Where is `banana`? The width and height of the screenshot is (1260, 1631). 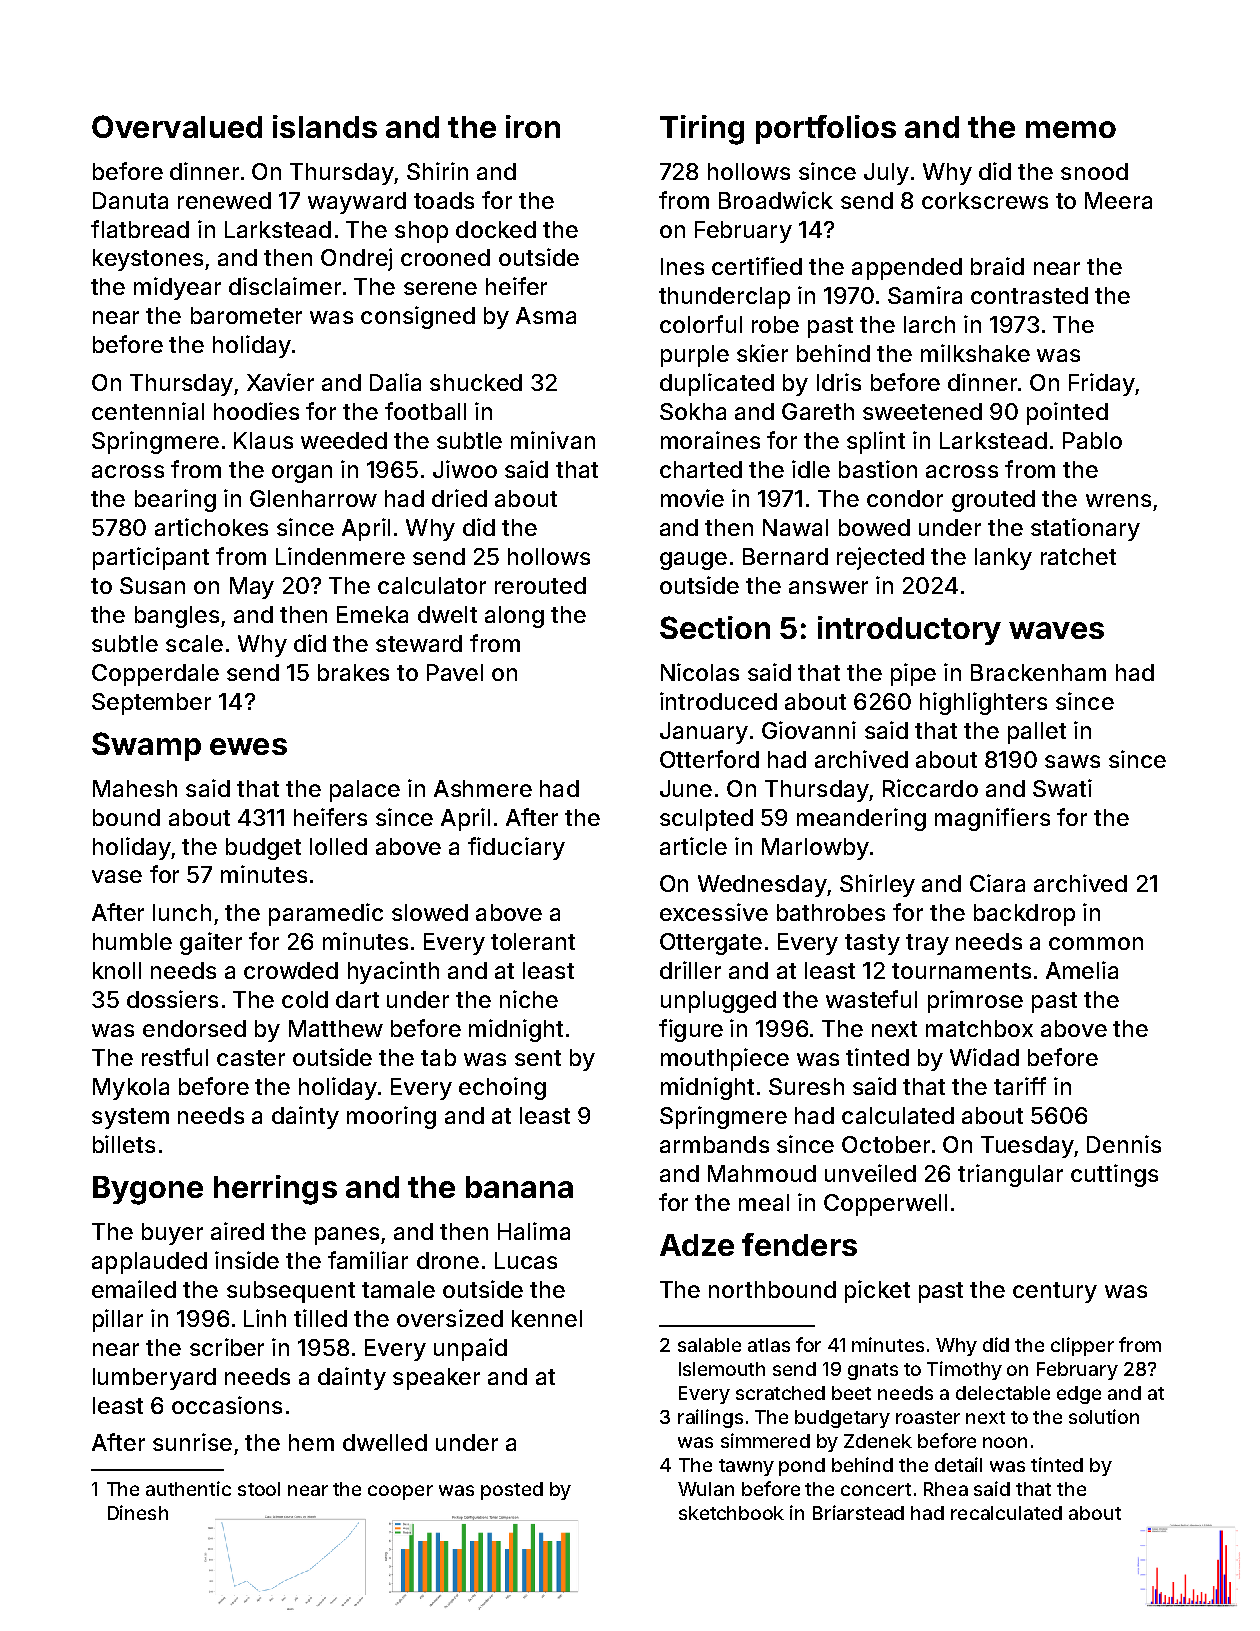
banana is located at coordinates (519, 1187).
